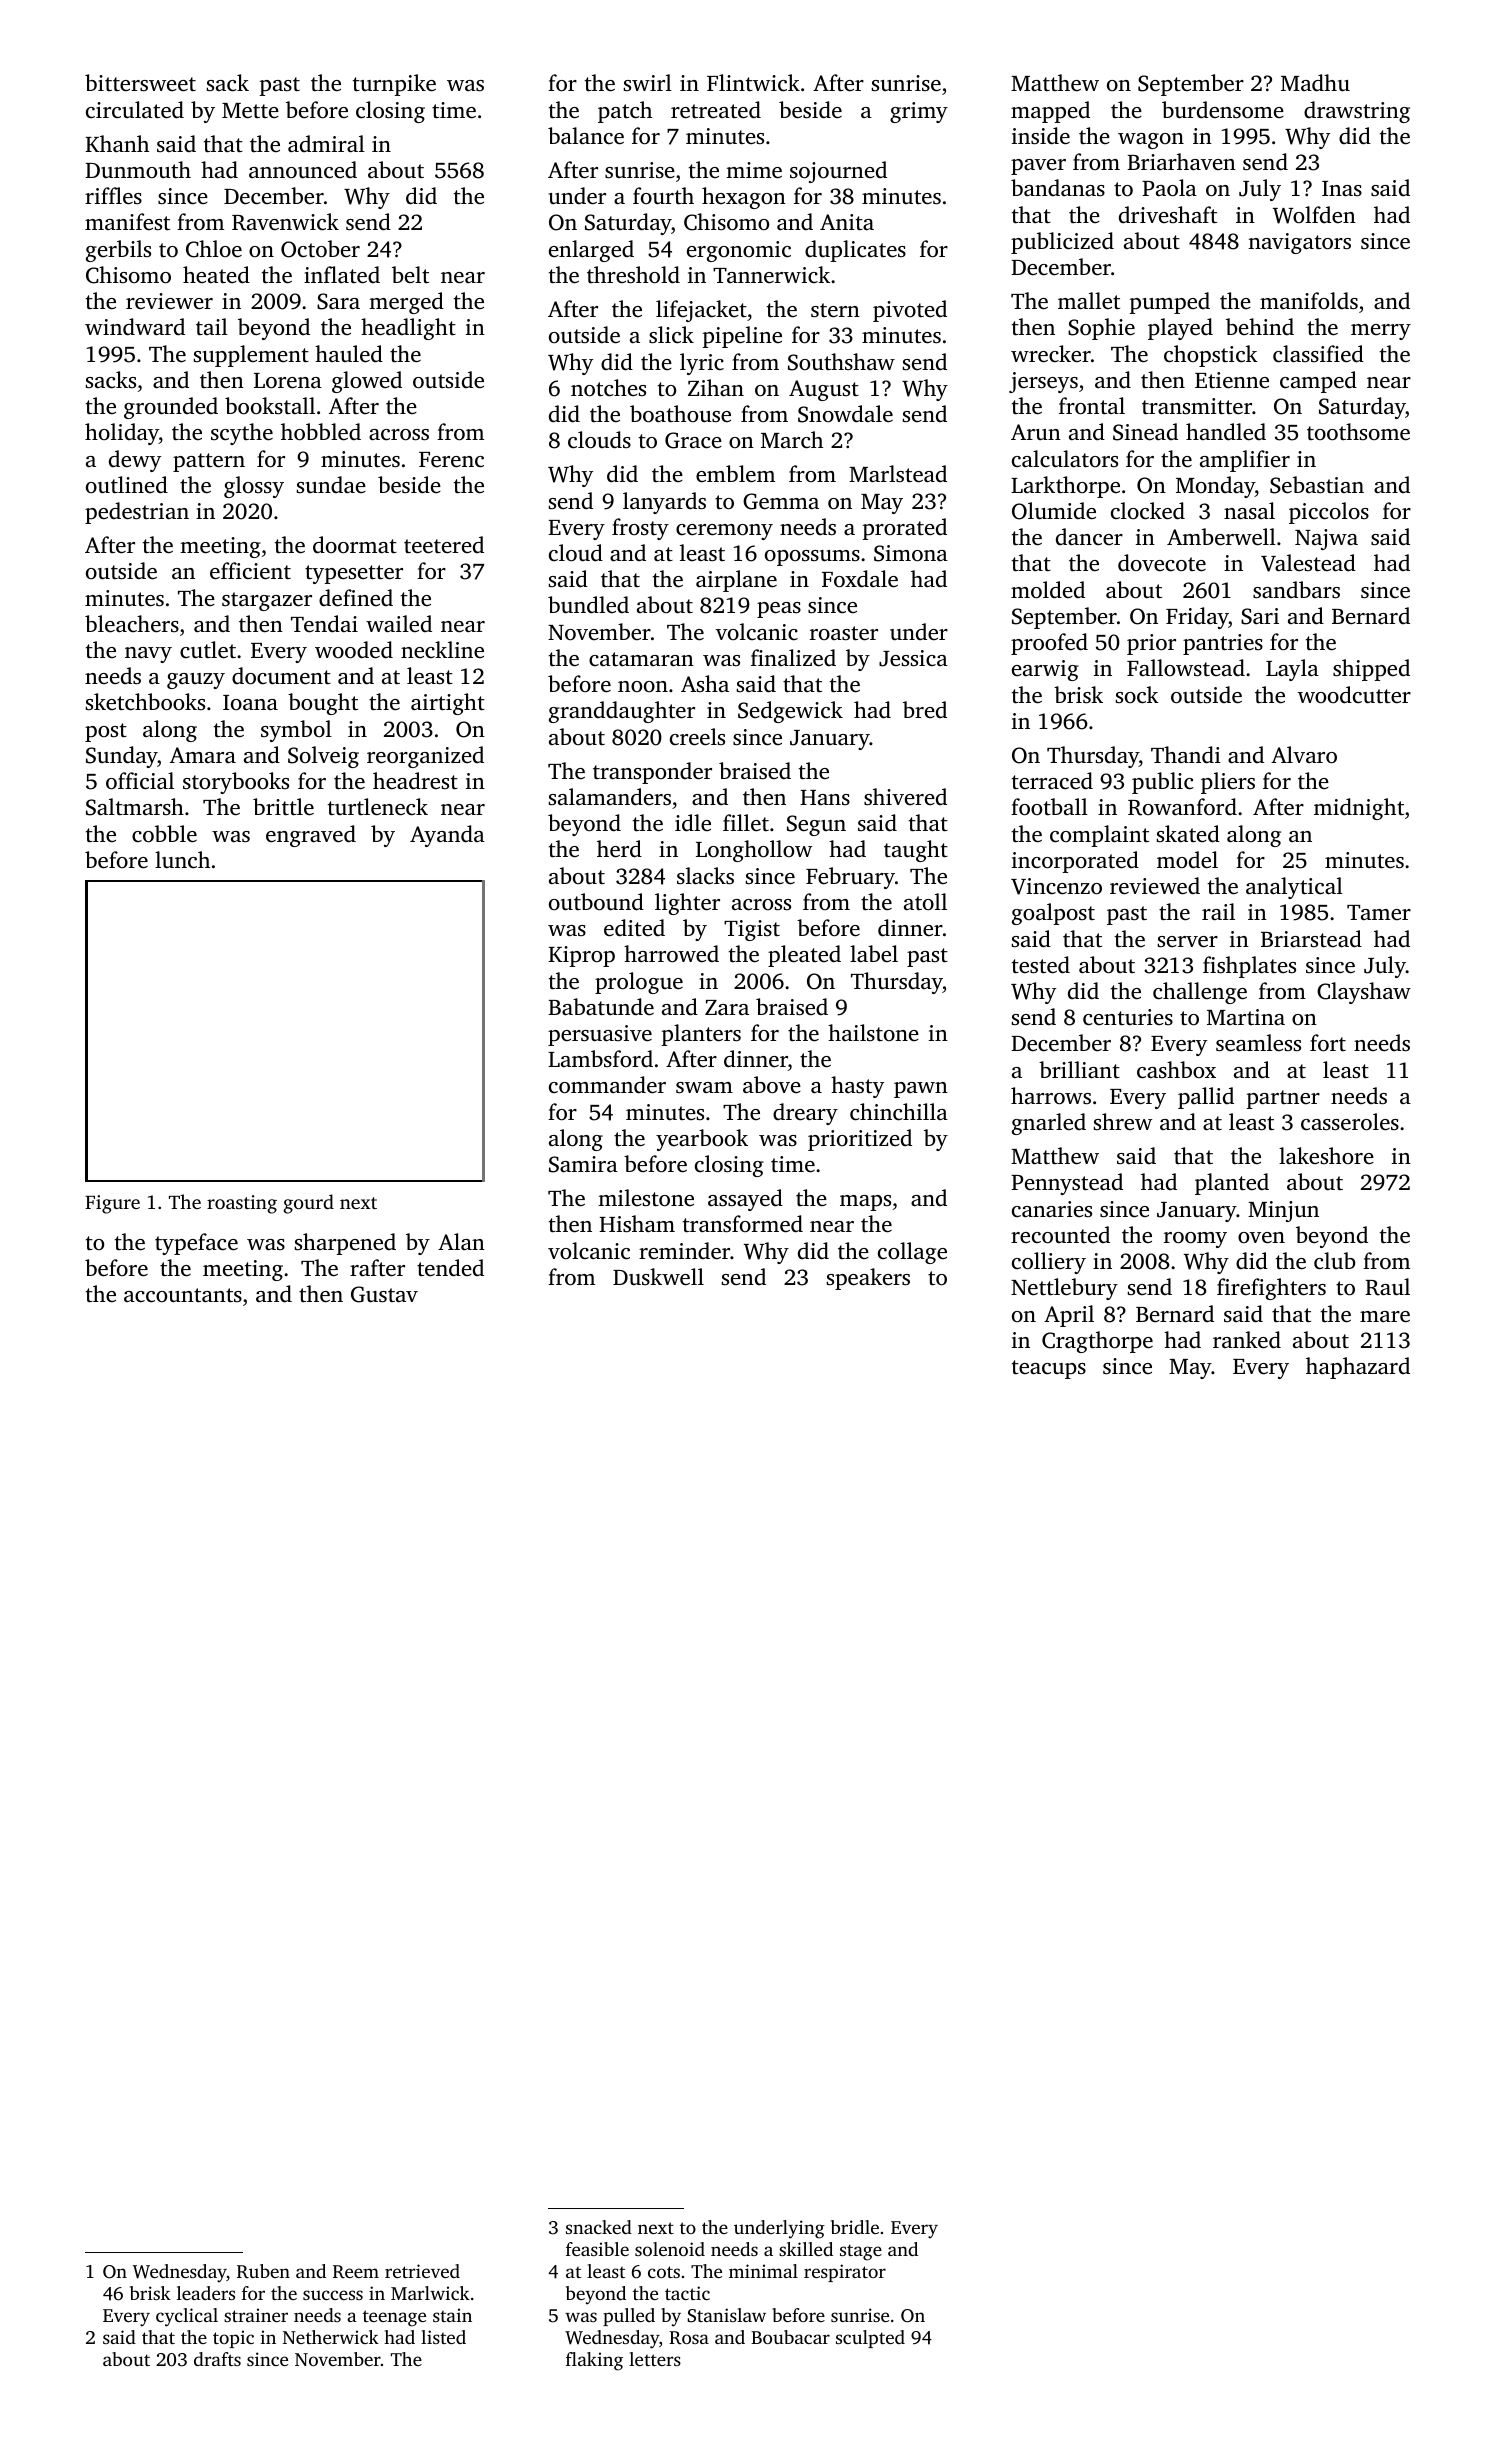  I want to click on stage, so click(861, 2252).
